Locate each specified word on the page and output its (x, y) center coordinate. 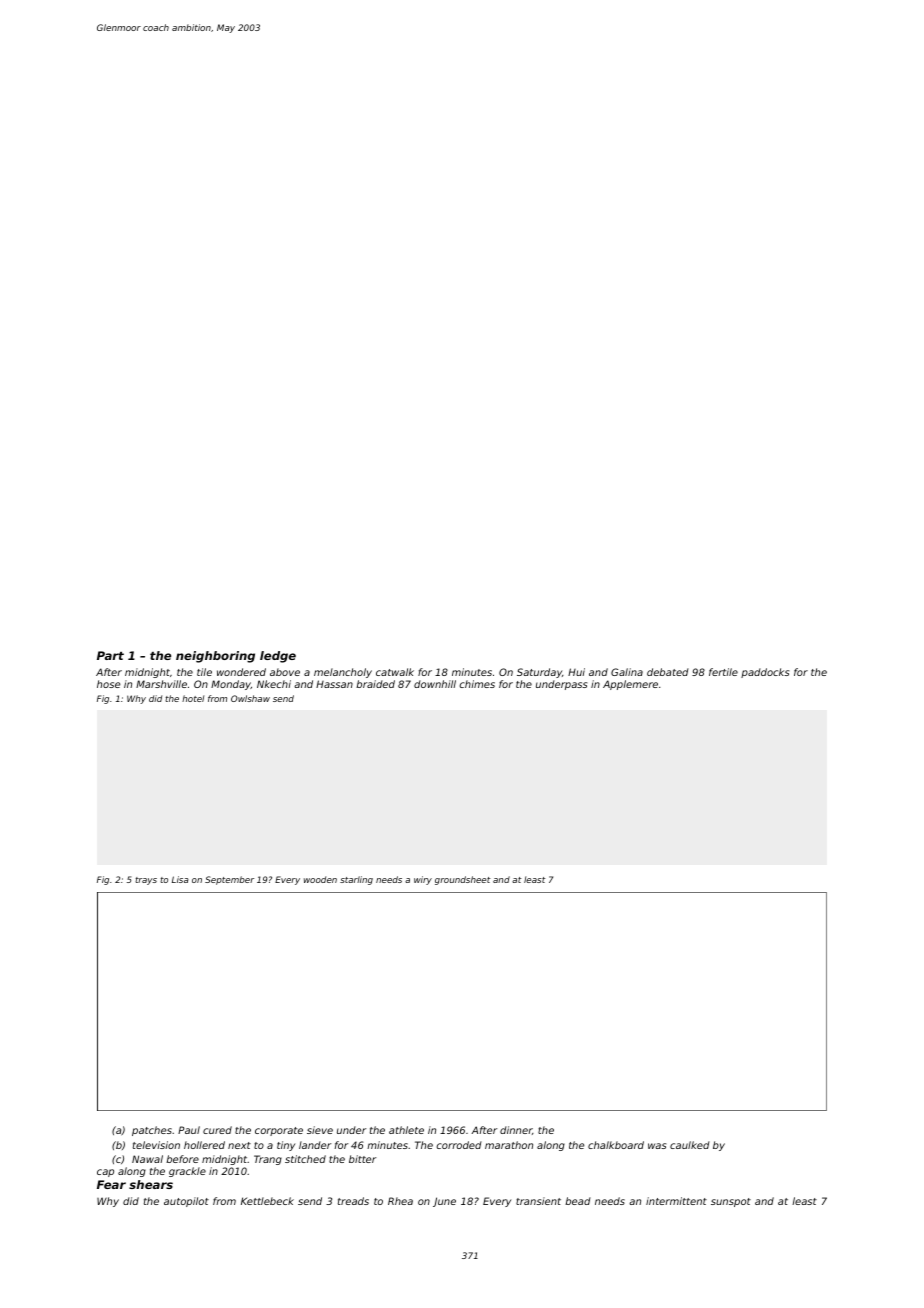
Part (110, 655)
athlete (406, 1130)
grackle (187, 1172)
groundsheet (462, 880)
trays (146, 881)
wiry (423, 880)
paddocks (765, 673)
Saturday (539, 673)
